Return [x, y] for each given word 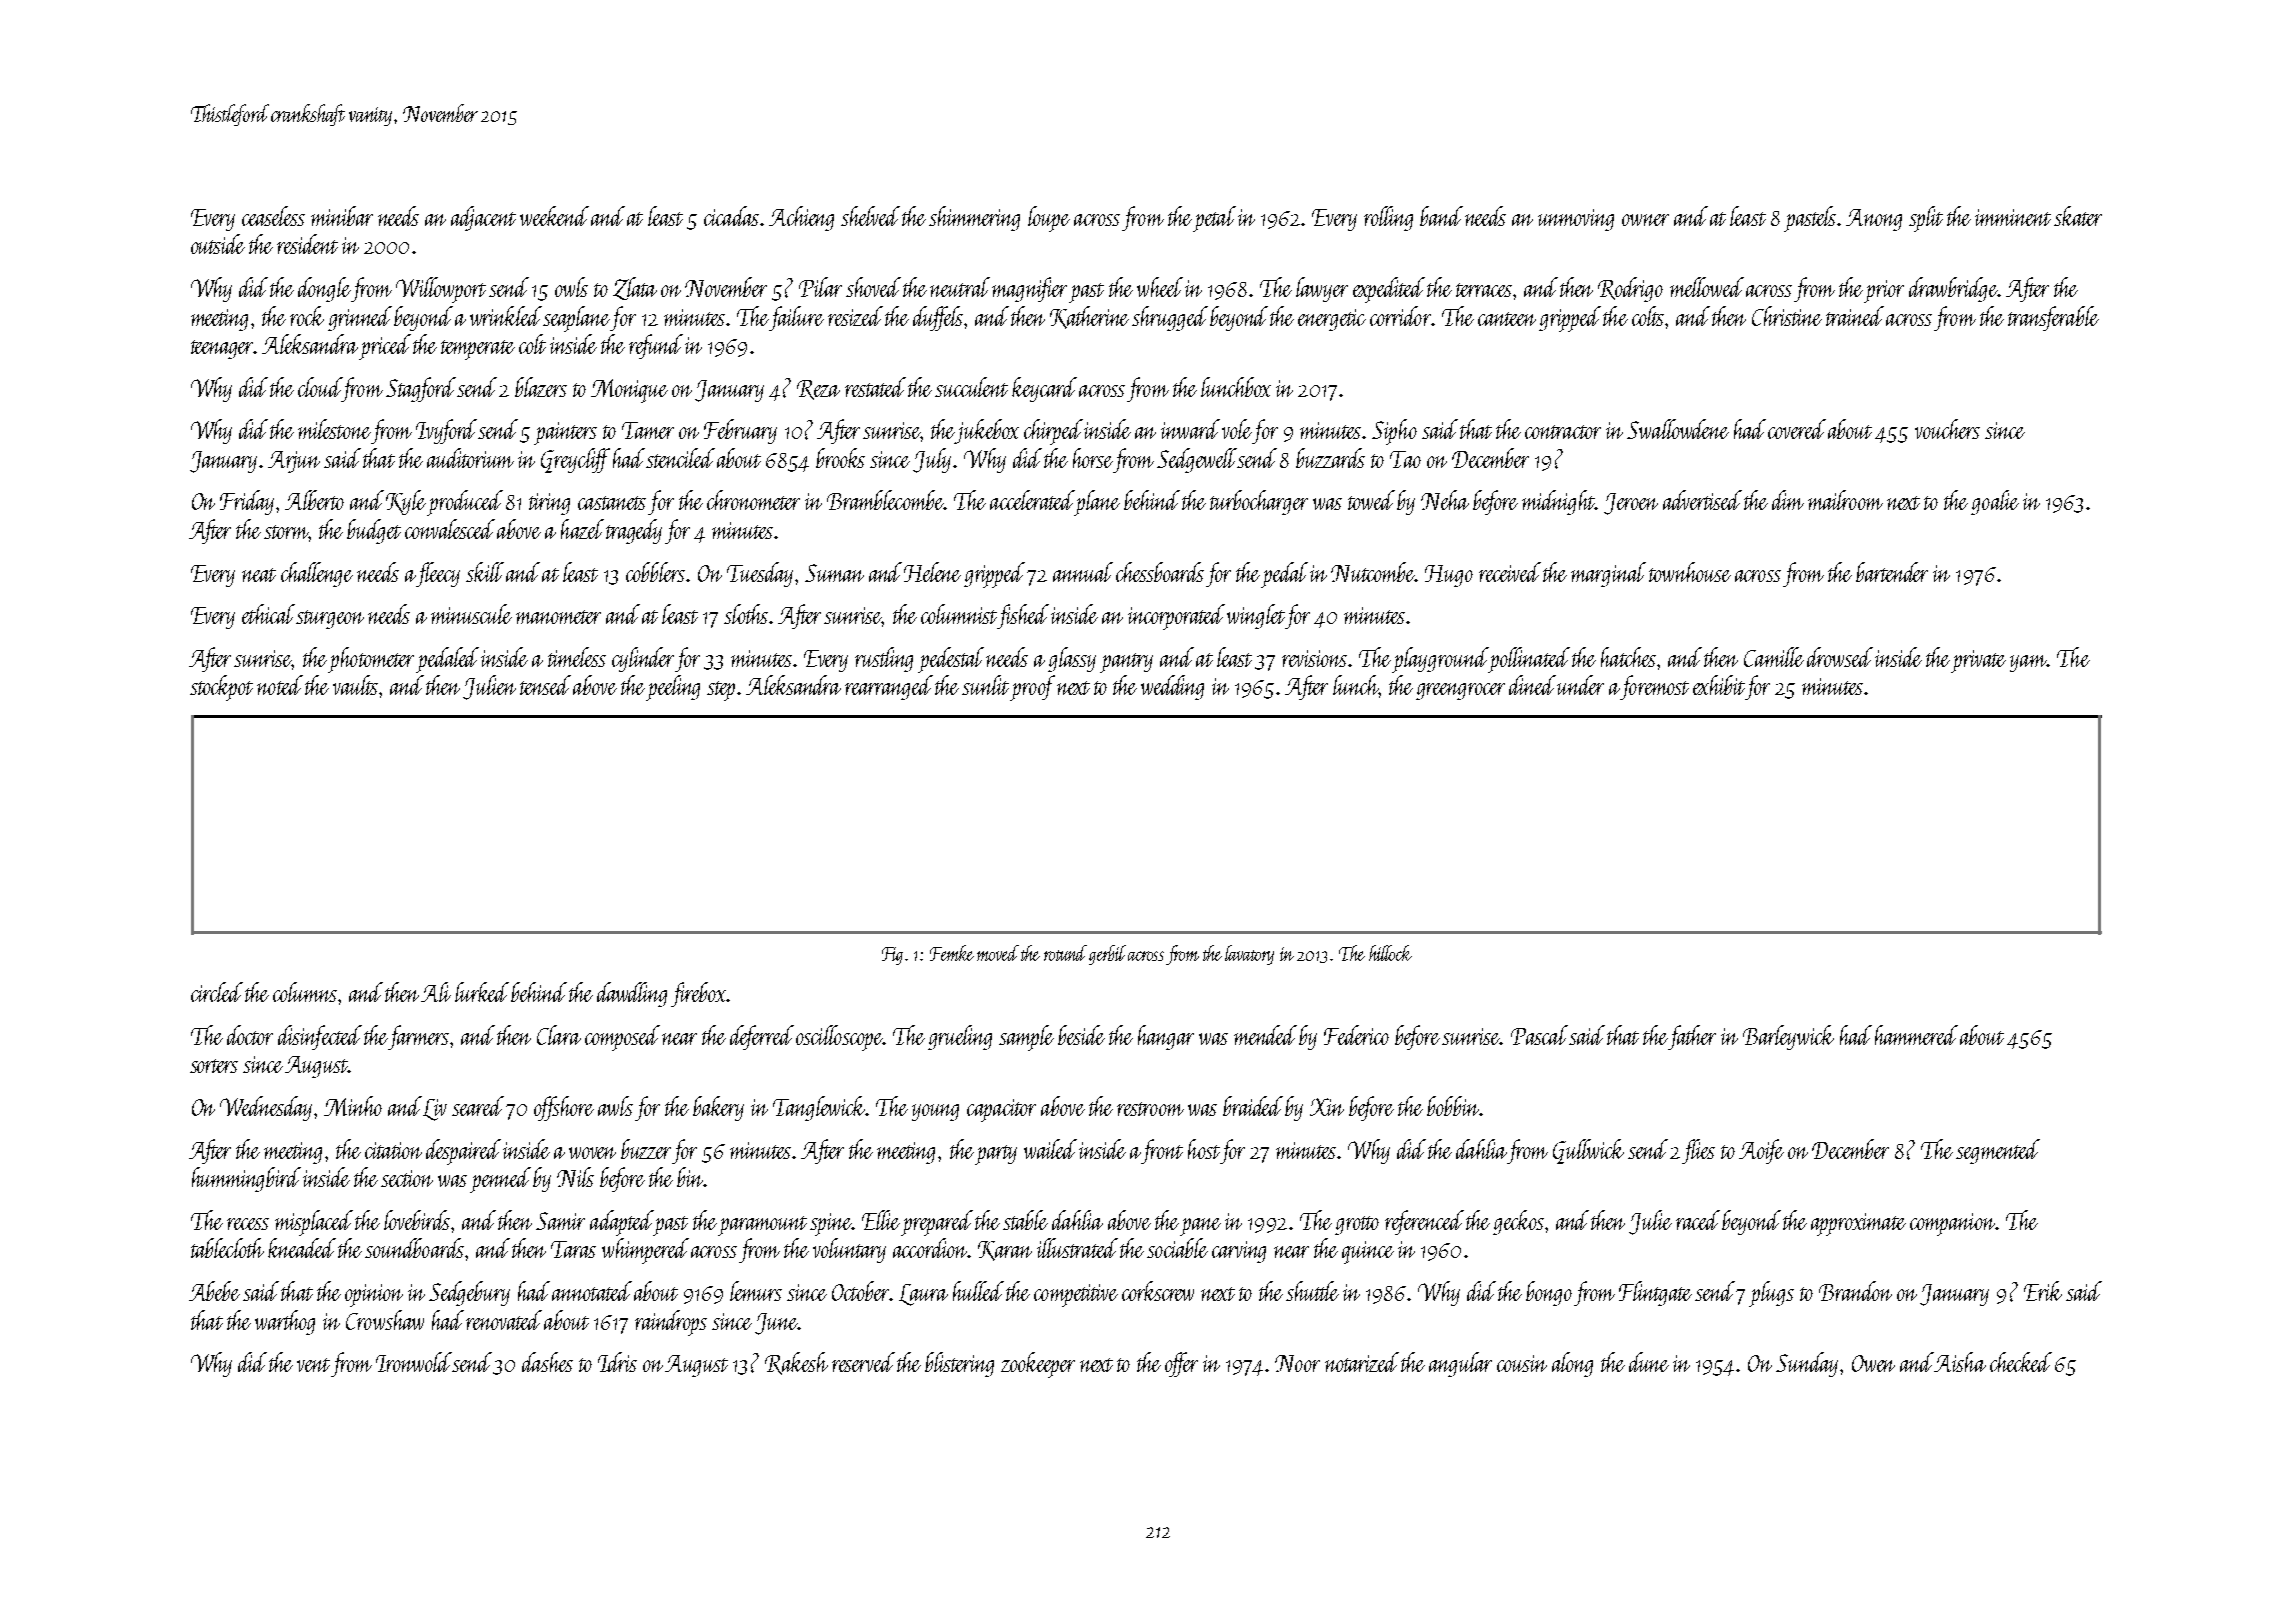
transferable [2053, 318]
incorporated [1176, 617]
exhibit [1719, 685]
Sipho [1394, 432]
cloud [320, 387]
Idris [617, 1362]
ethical [268, 614]
